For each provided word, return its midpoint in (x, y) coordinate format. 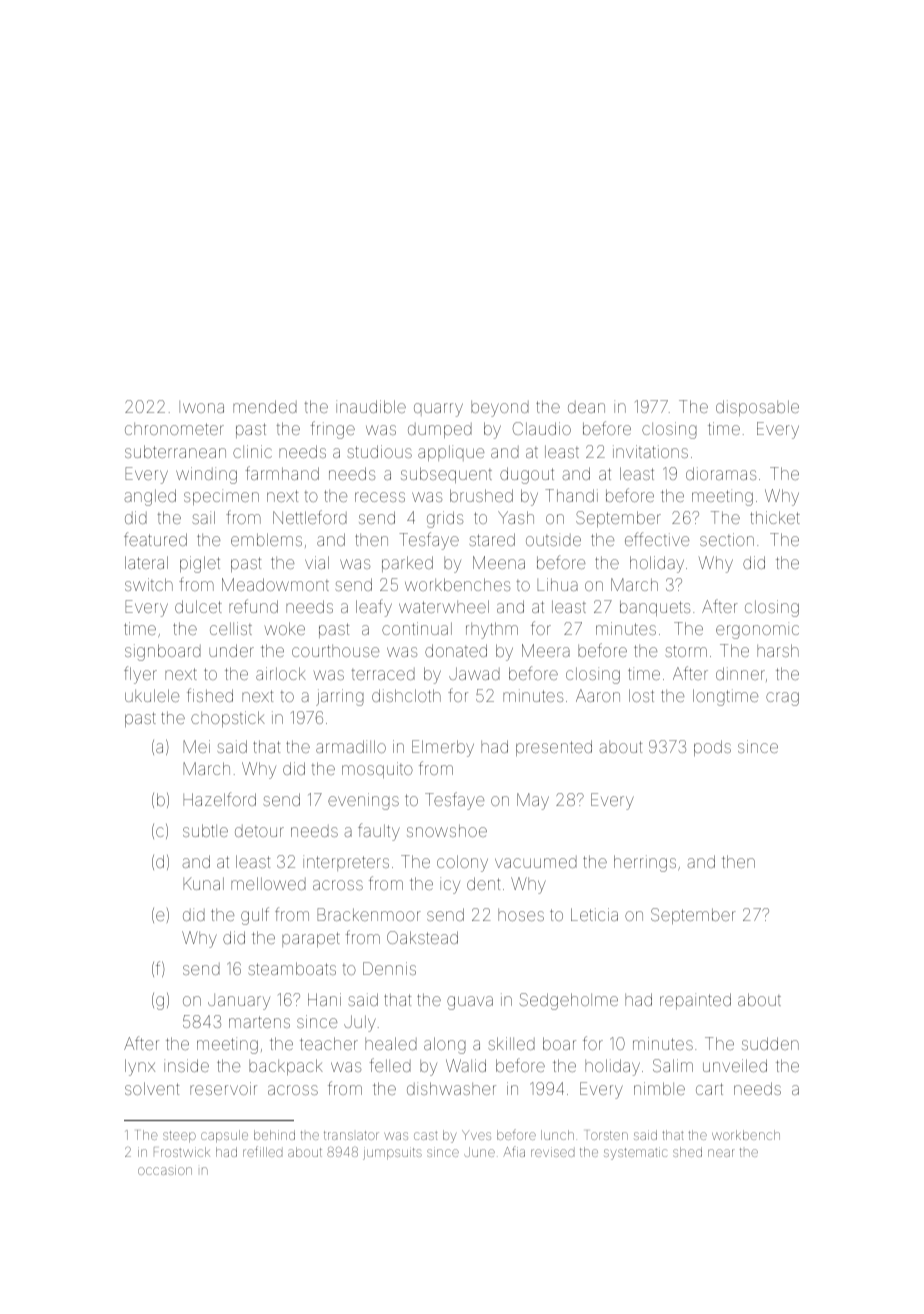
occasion (165, 1170)
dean (586, 407)
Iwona (201, 407)
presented (554, 748)
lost (641, 695)
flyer (140, 675)
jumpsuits (392, 1153)
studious (379, 451)
